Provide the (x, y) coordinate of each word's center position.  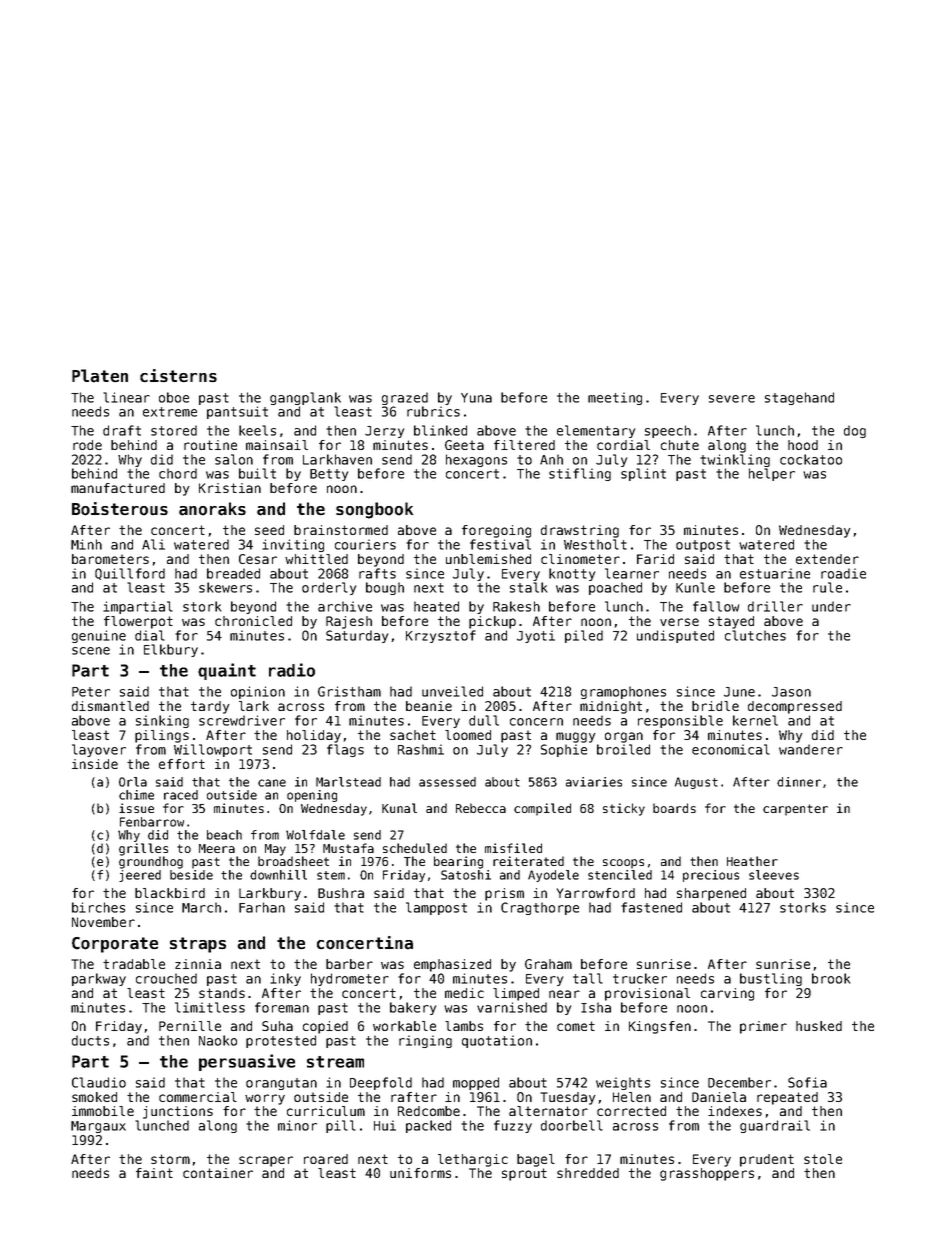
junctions (178, 1112)
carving (727, 994)
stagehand (799, 398)
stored (174, 430)
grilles (143, 849)
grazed (405, 398)
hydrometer (350, 979)
